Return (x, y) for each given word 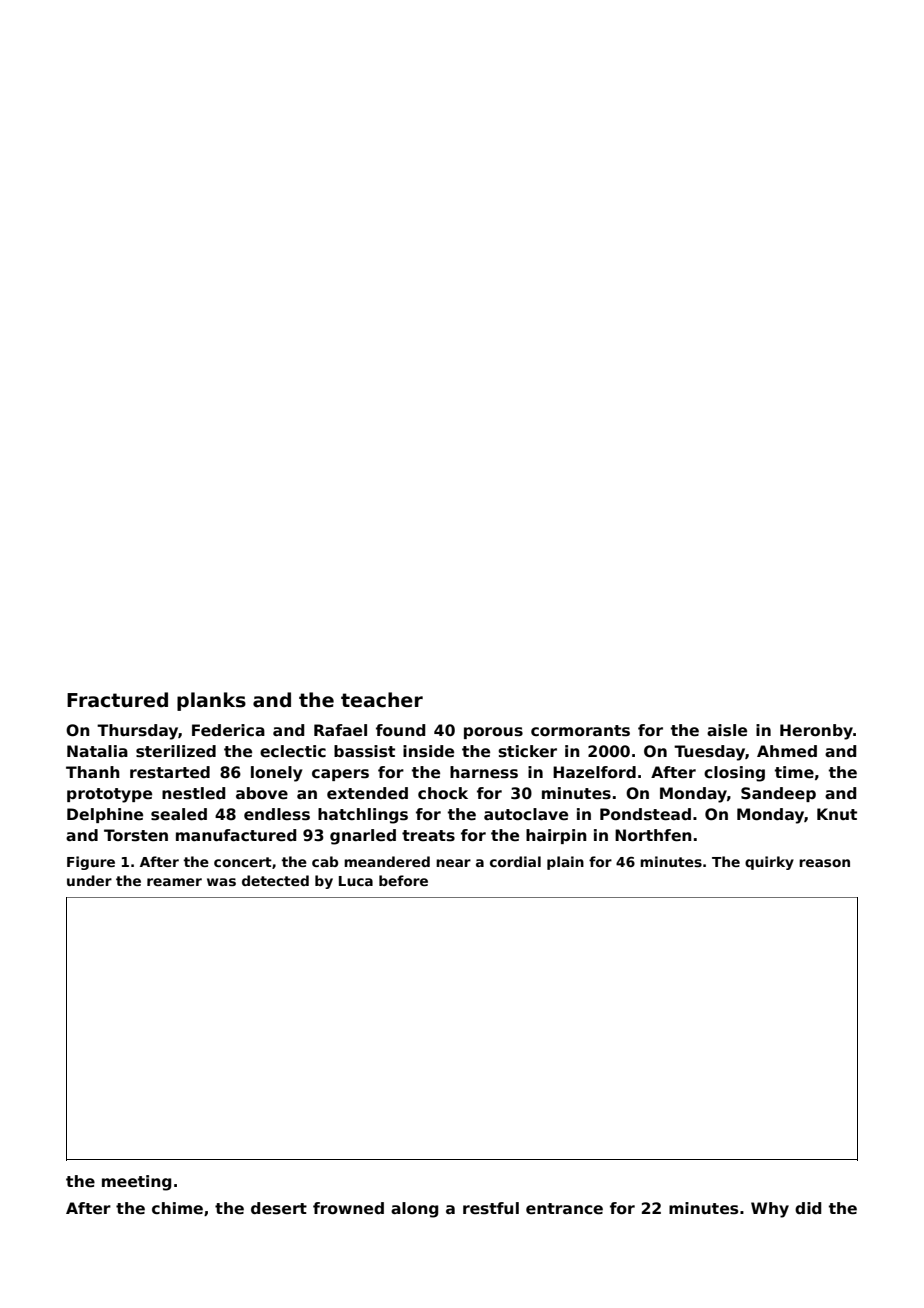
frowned (348, 1208)
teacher (382, 700)
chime (177, 1208)
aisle (727, 730)
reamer (174, 882)
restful (491, 1208)
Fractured (117, 700)
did (808, 1208)
